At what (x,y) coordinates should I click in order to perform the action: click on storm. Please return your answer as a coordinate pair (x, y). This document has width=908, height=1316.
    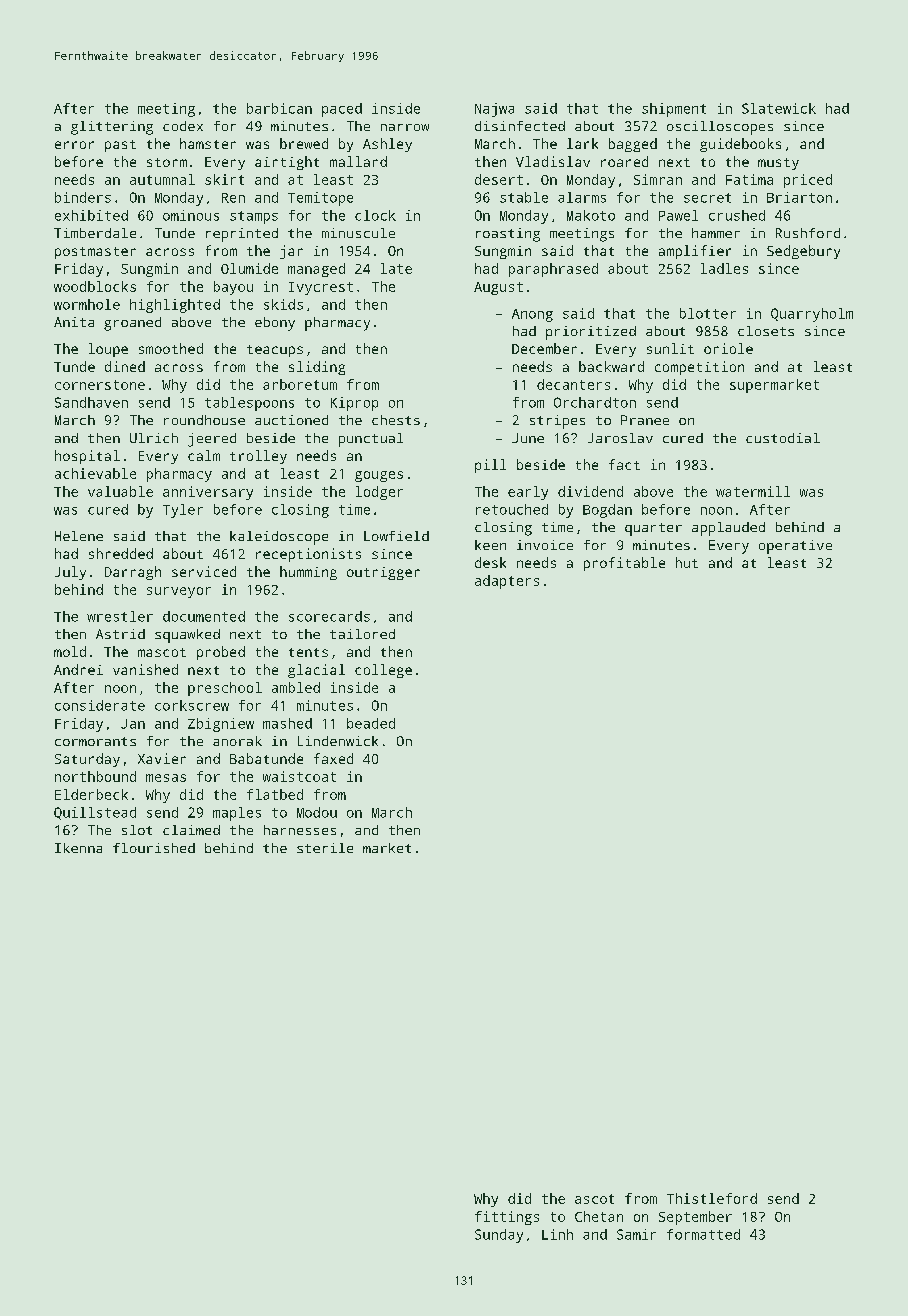
    Looking at the image, I should click on (167, 162).
